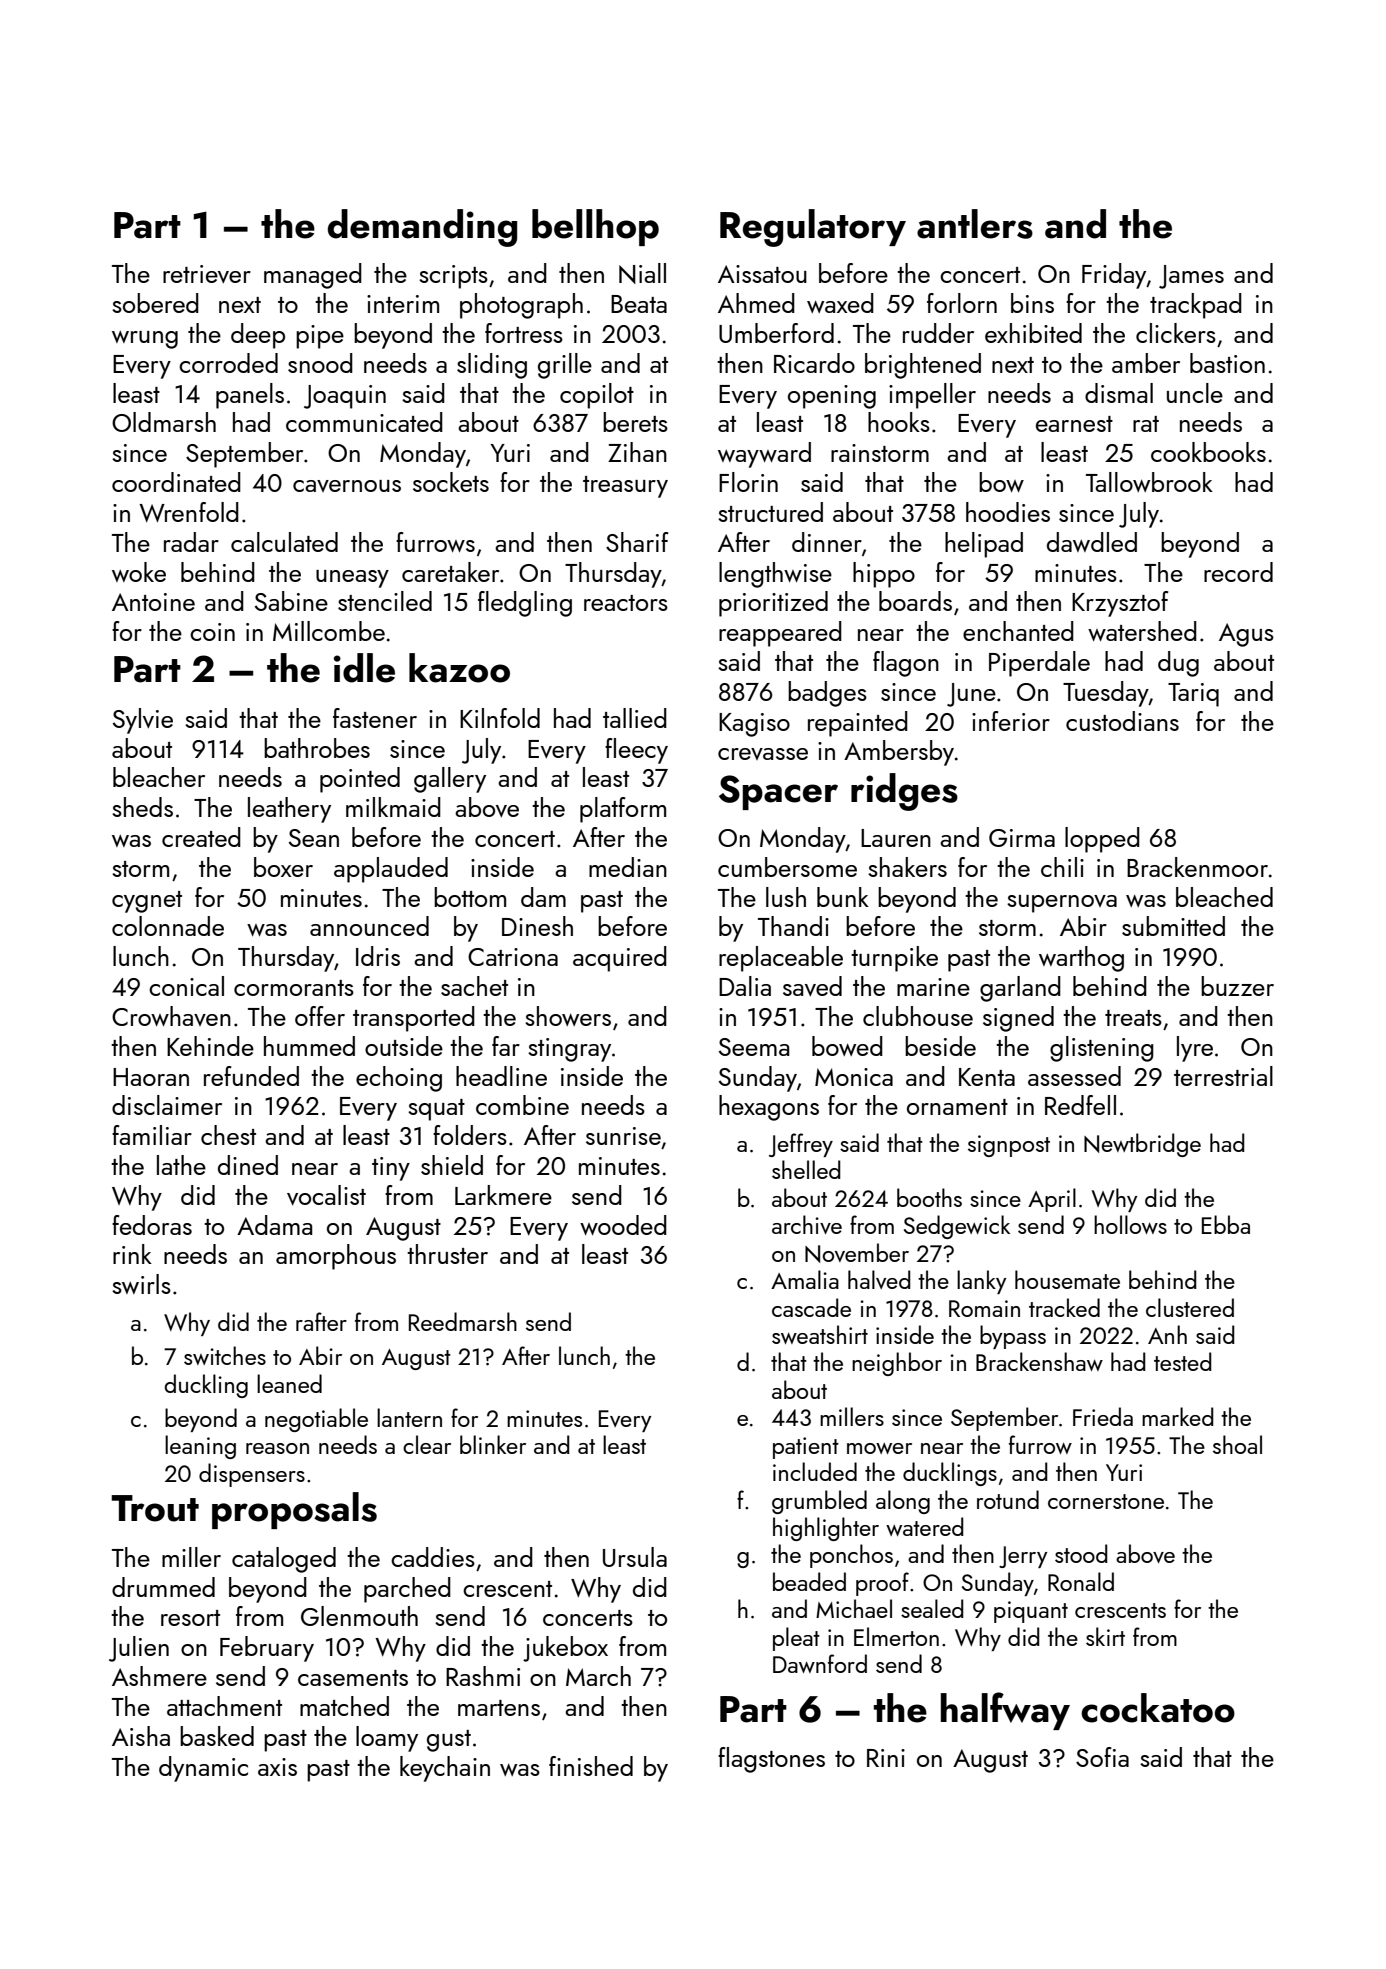  Describe the element at coordinates (1226, 1224) in the screenshot. I see `Ebba` at that location.
